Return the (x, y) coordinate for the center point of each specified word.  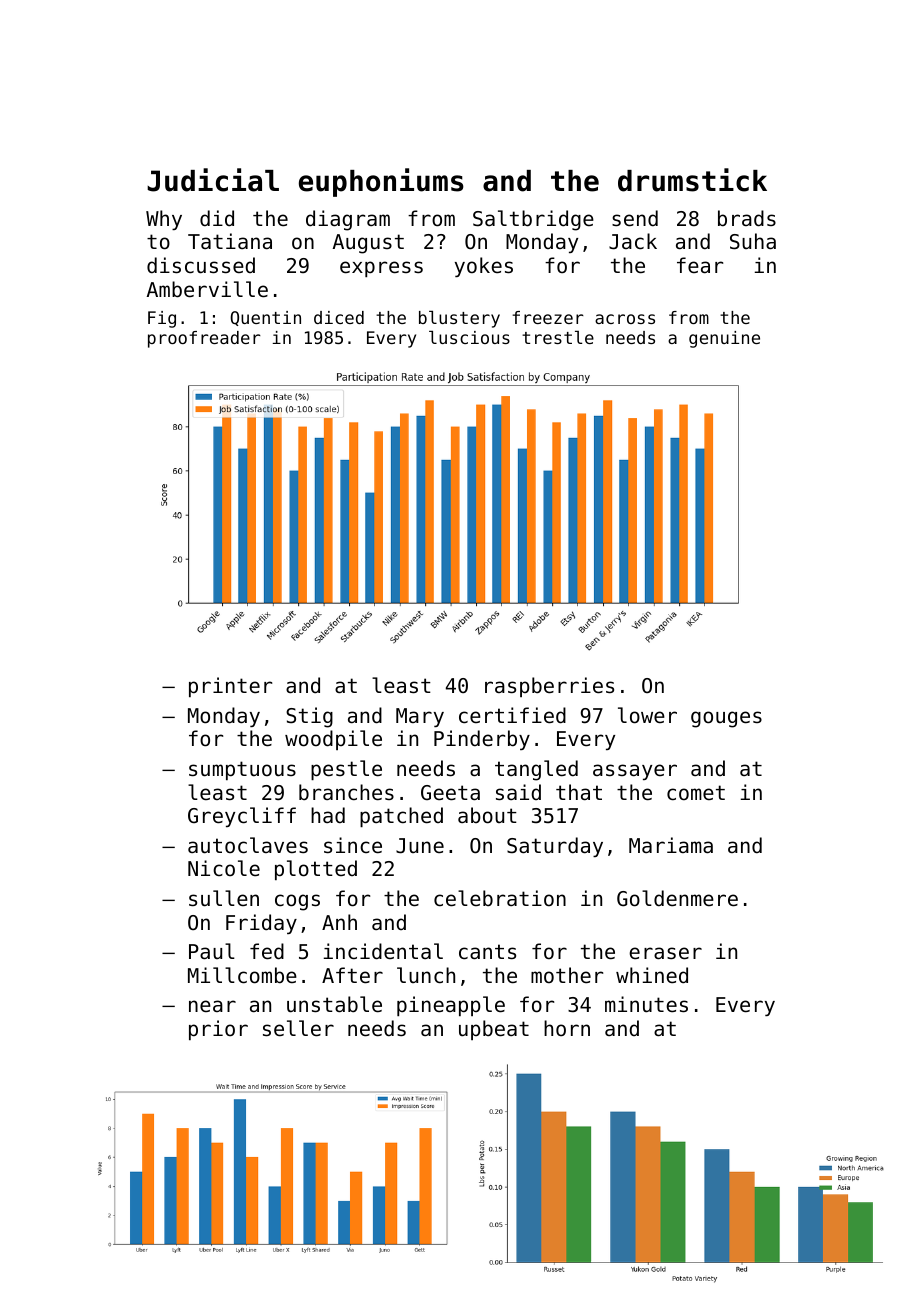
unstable (334, 1004)
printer (230, 687)
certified (512, 715)
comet (696, 793)
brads (747, 218)
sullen (224, 898)
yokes (484, 267)
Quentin (265, 318)
